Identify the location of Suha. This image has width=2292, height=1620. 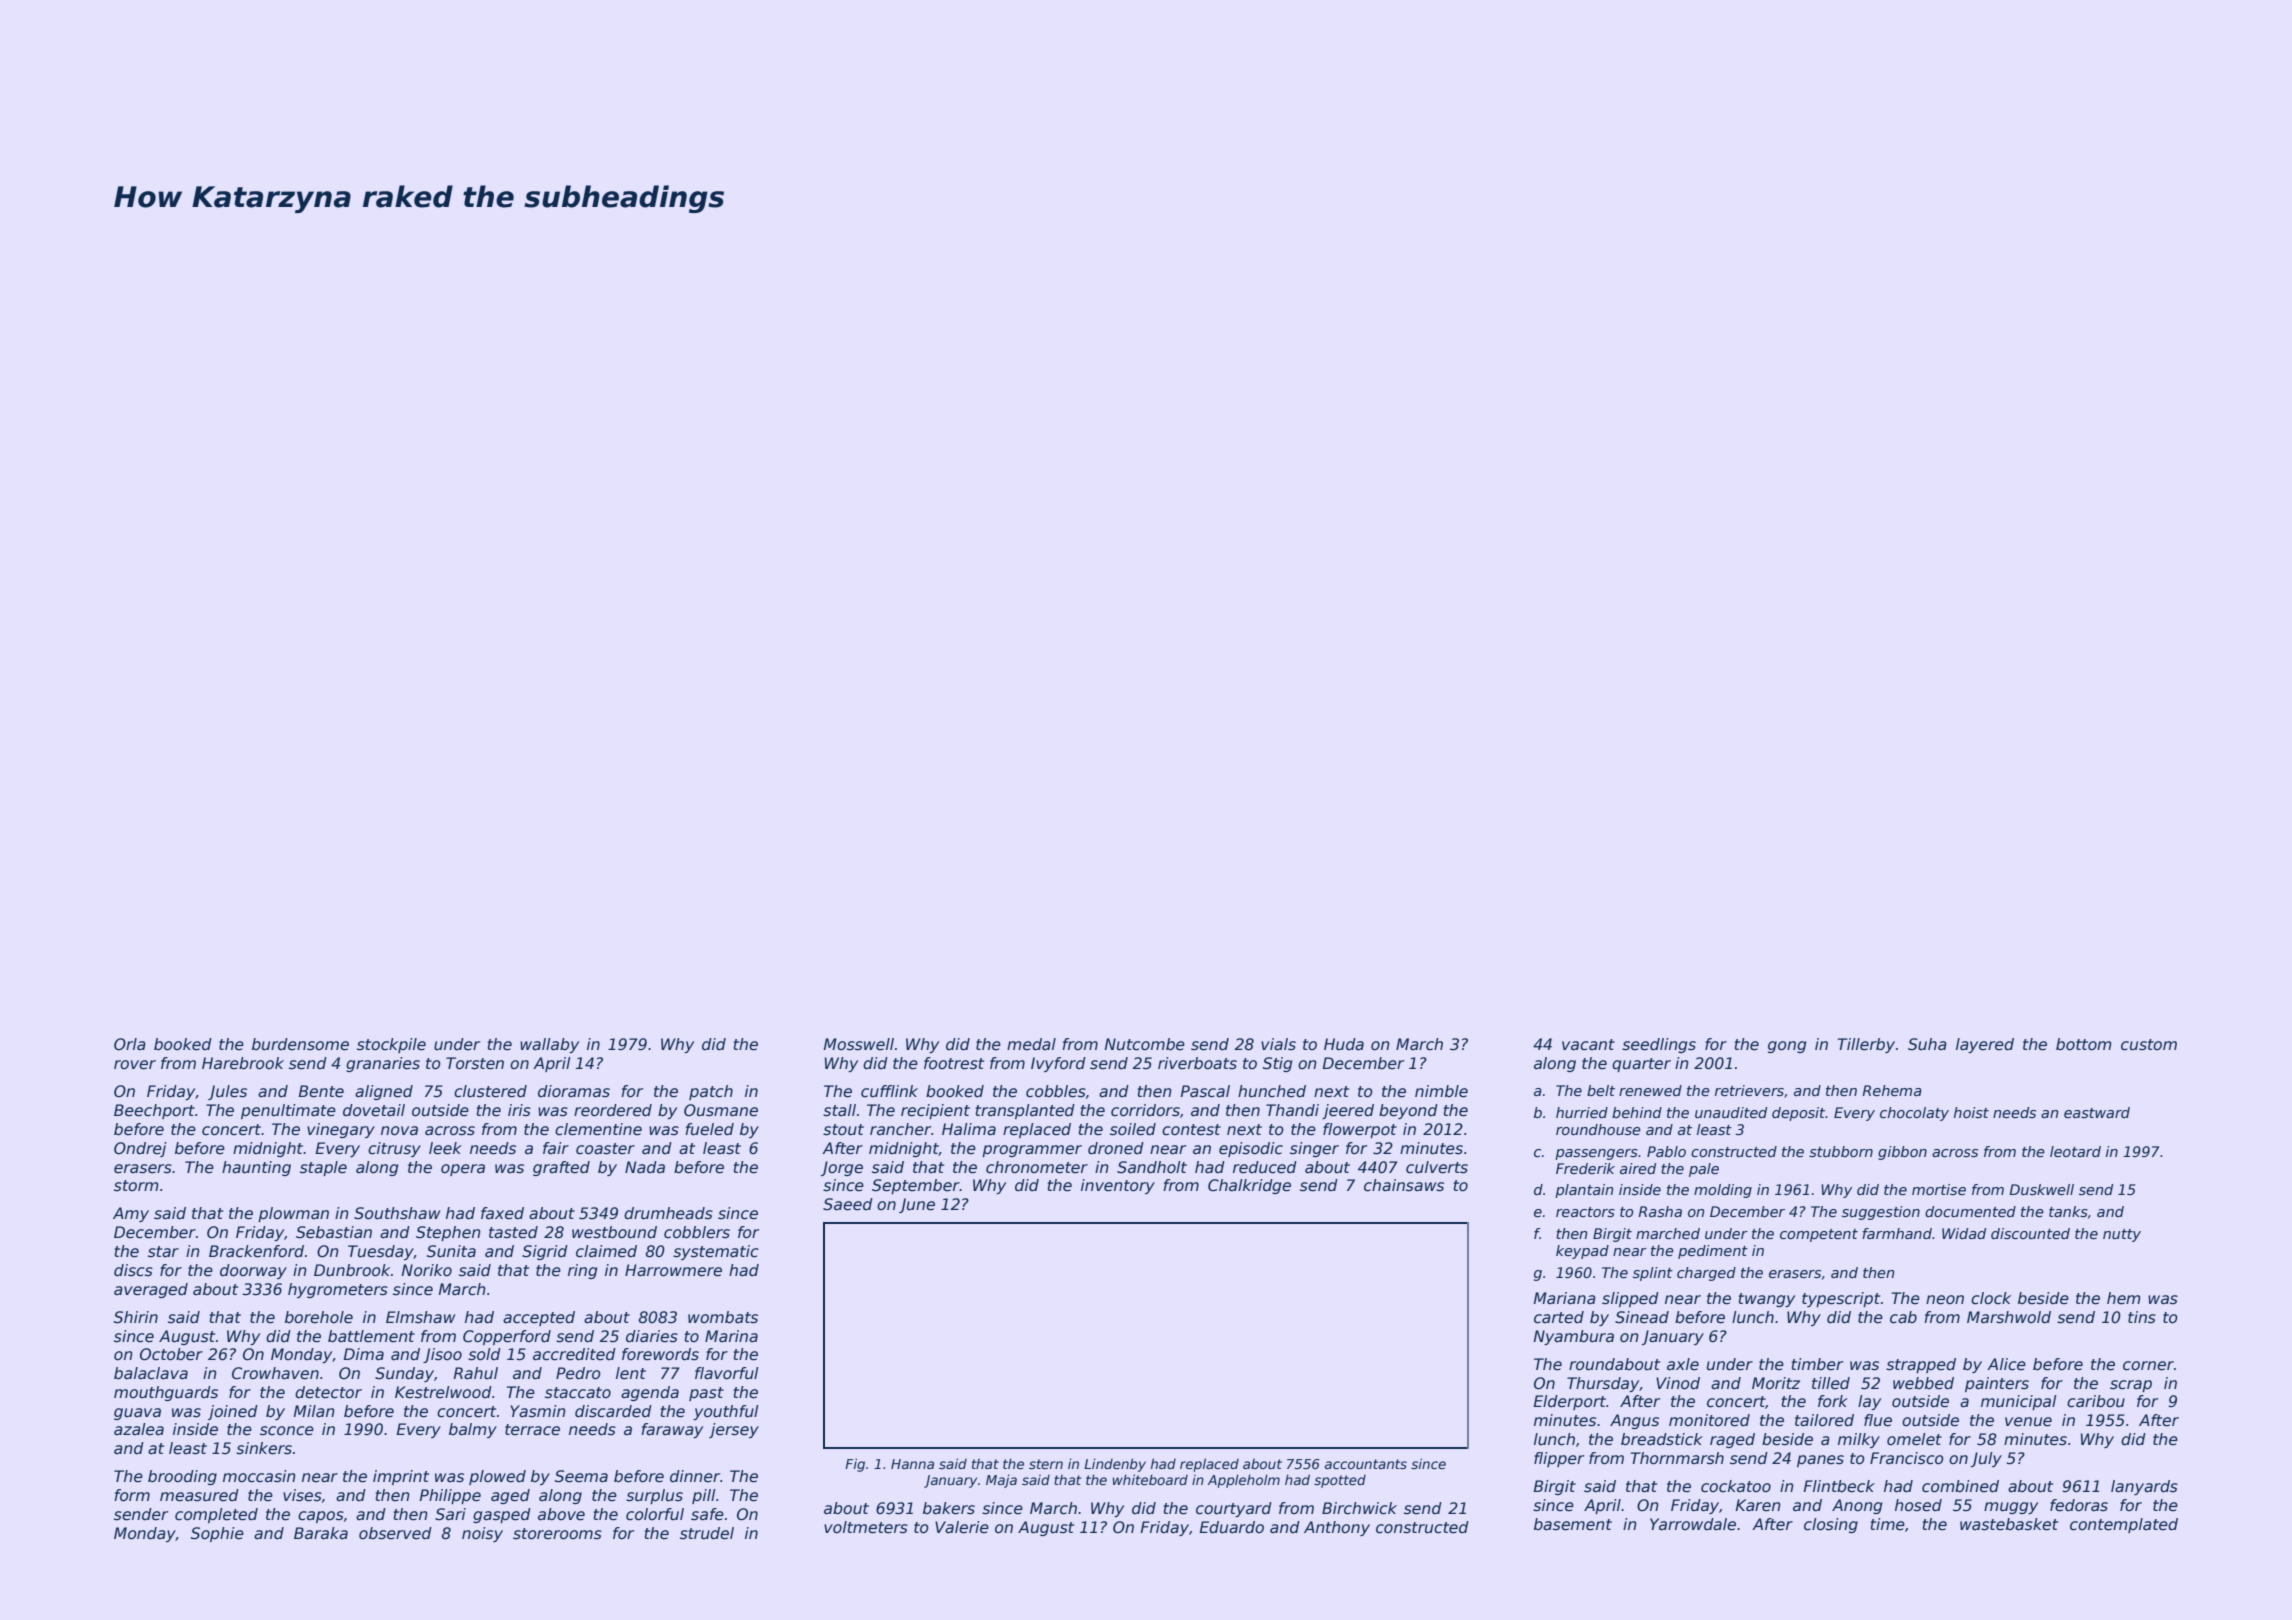
(1927, 1044).
